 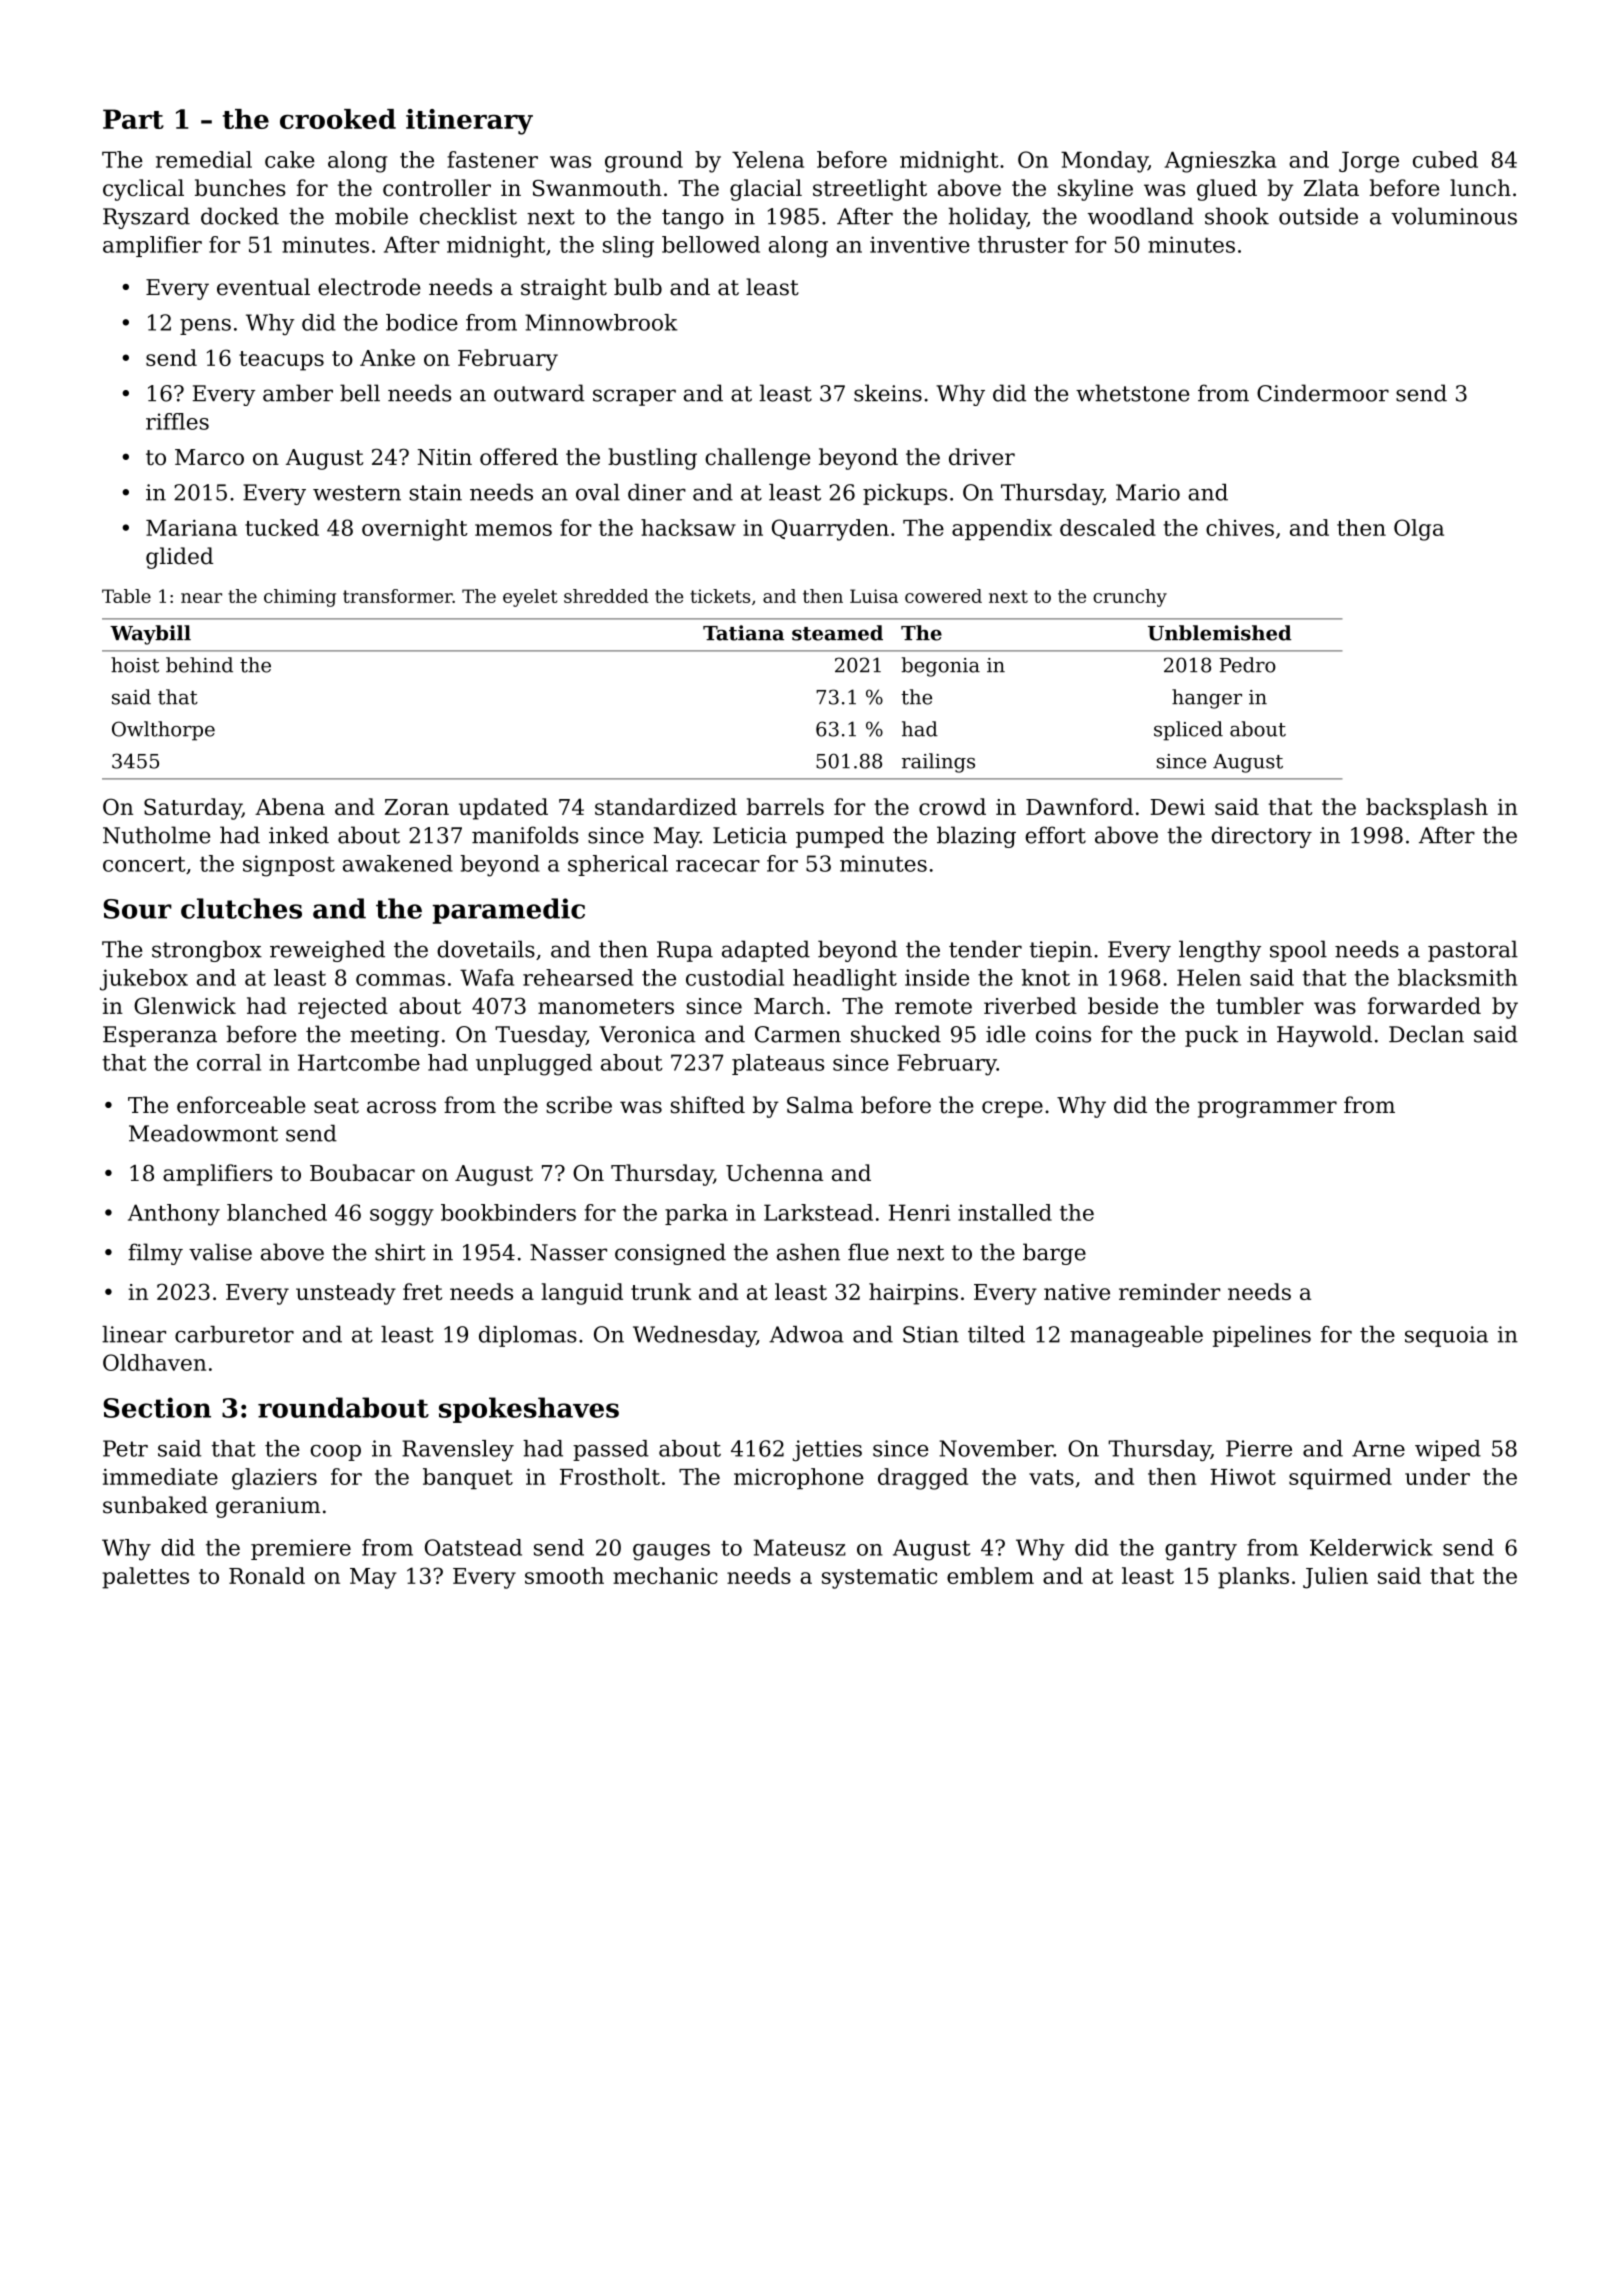 What do you see at coordinates (458, 1450) in the screenshot?
I see `Ravensley` at bounding box center [458, 1450].
